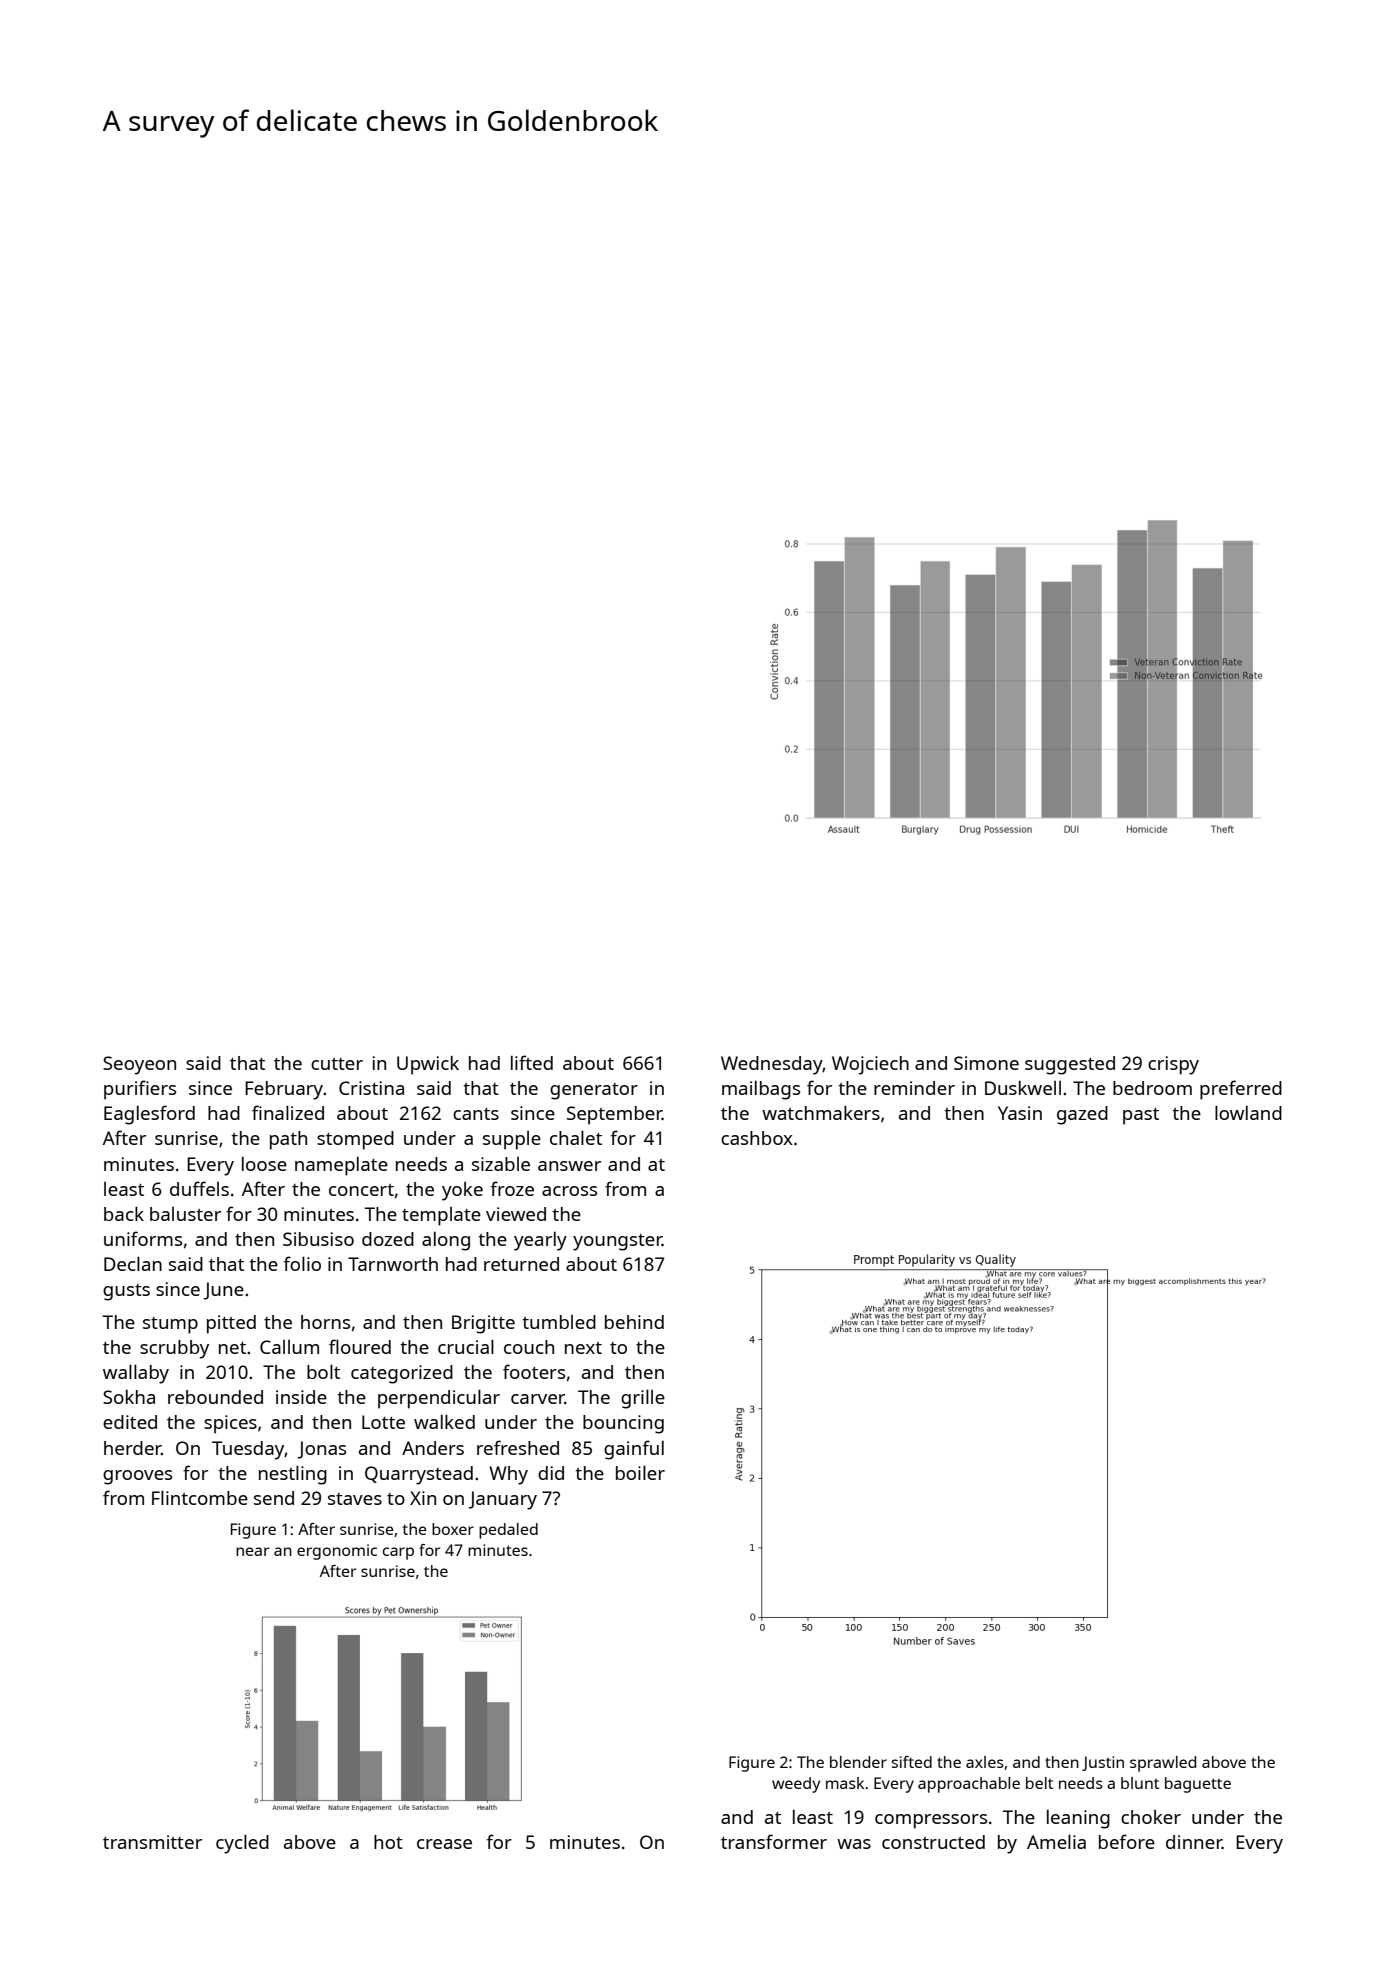 The image size is (1386, 1969). What do you see at coordinates (532, 1062) in the screenshot?
I see `lifted` at bounding box center [532, 1062].
